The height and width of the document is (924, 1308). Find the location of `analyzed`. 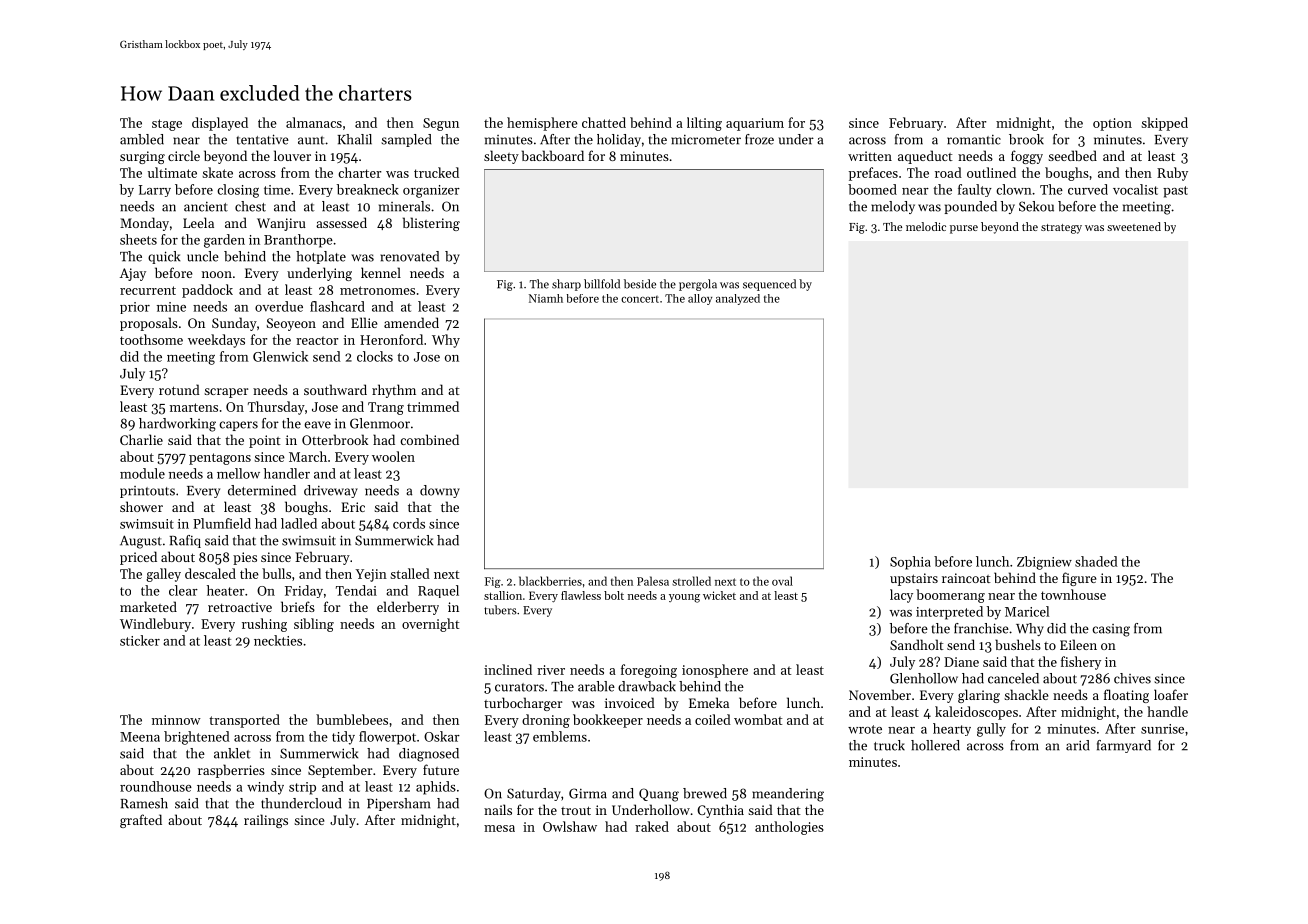

analyzed is located at coordinates (738, 299).
